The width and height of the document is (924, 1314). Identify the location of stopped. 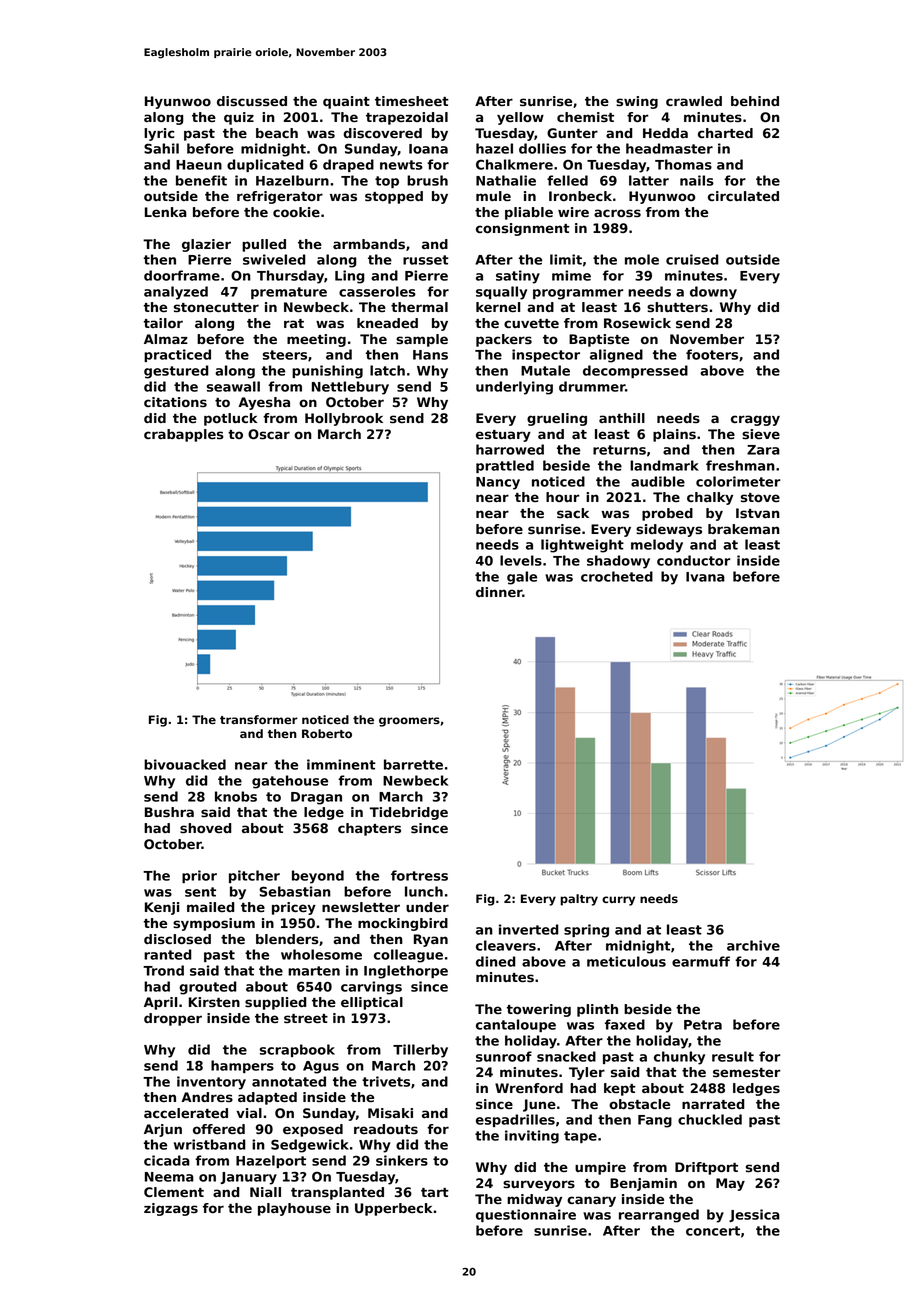
(394, 197).
